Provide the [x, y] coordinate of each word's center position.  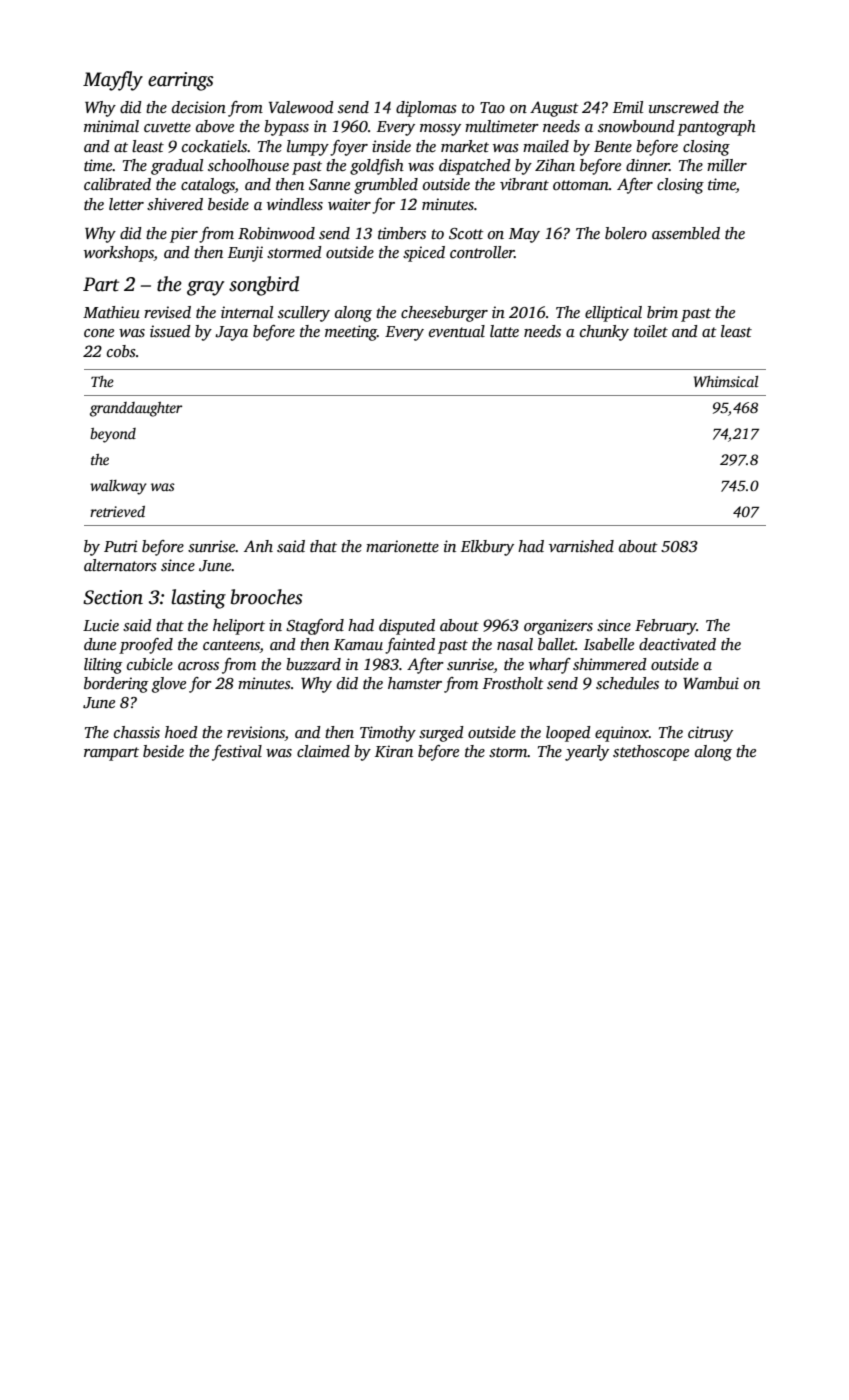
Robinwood [276, 233]
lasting [198, 599]
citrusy [710, 734]
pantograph [716, 128]
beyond [113, 435]
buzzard [313, 664]
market [465, 146]
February [665, 627]
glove [169, 685]
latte [504, 331]
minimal [111, 126]
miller [727, 165]
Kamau [358, 644]
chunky [604, 333]
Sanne [329, 185]
